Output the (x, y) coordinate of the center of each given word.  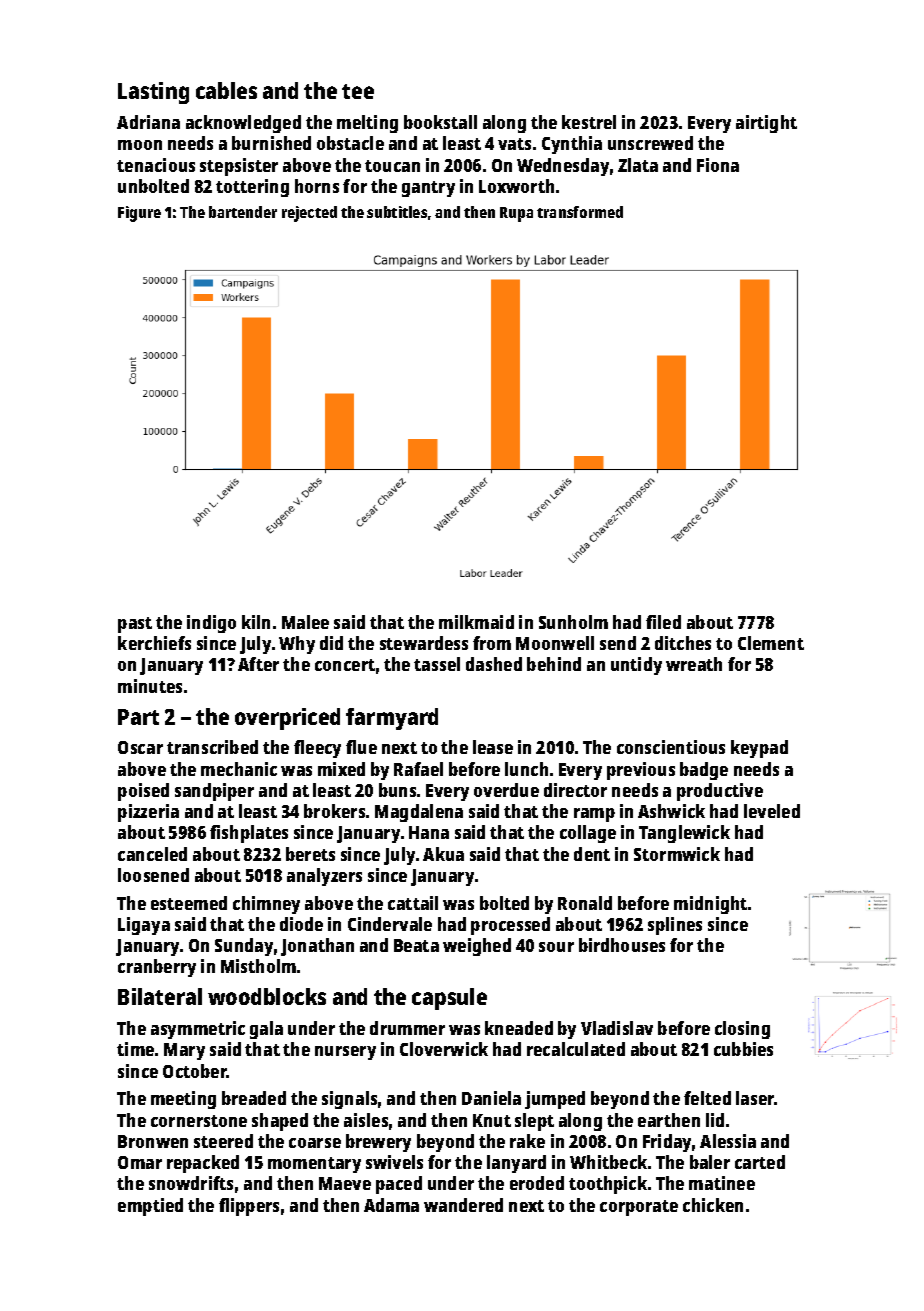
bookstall (440, 122)
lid (715, 1120)
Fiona (718, 165)
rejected (309, 214)
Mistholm (258, 966)
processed (510, 926)
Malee (305, 622)
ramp (594, 815)
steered (223, 1141)
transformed (580, 212)
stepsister (239, 167)
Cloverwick (444, 1049)
